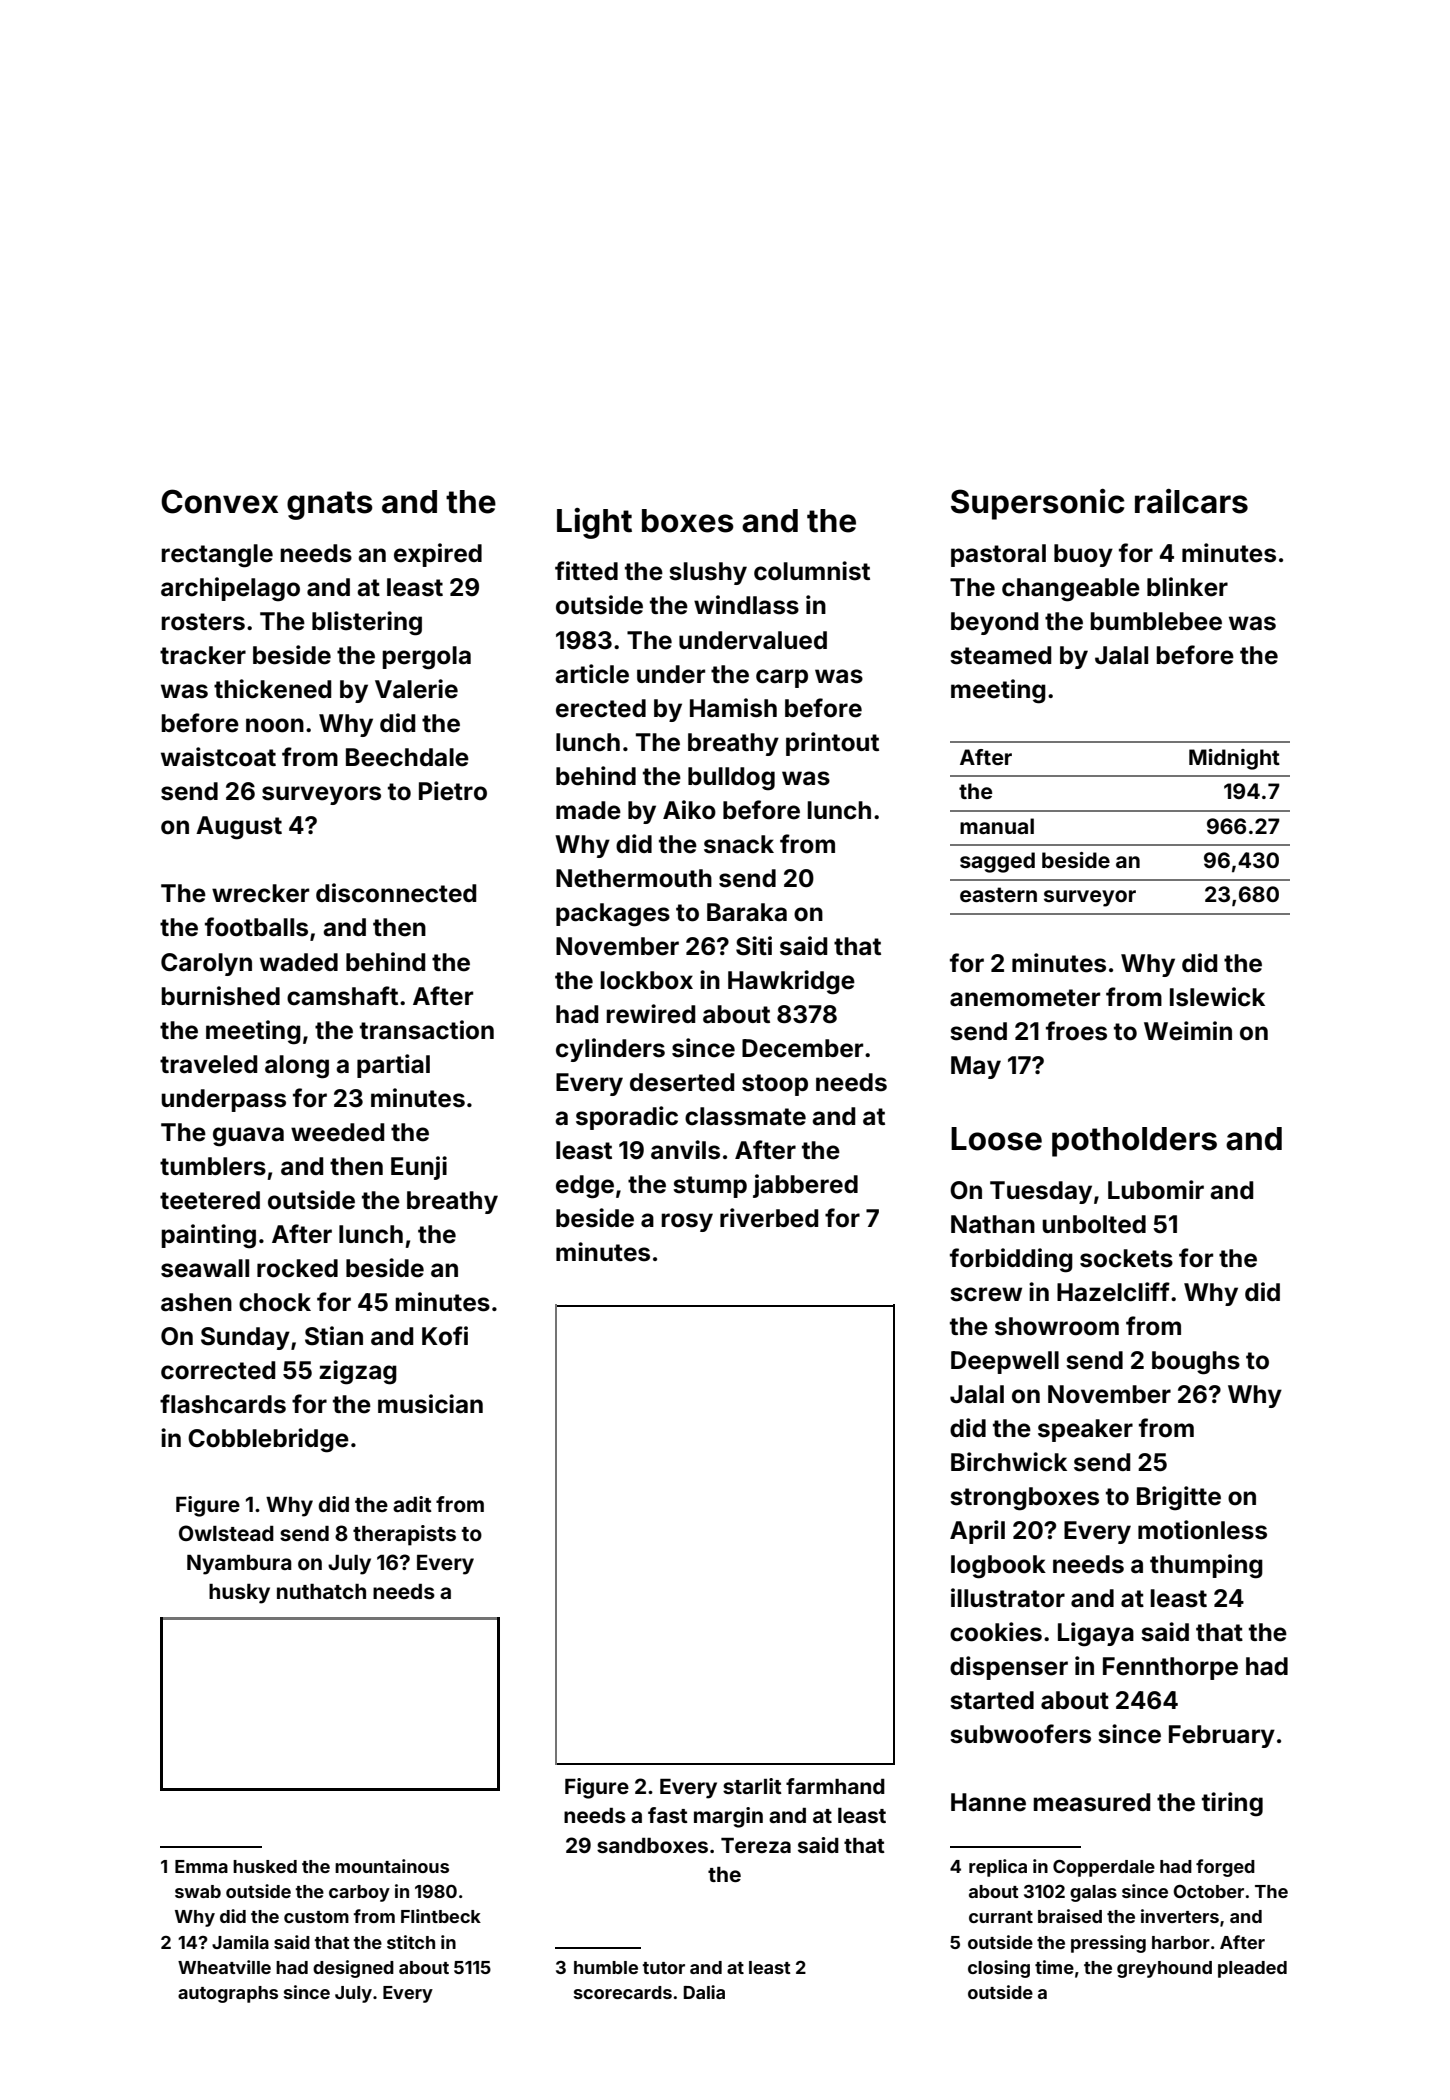 This screenshot has width=1450, height=2100. I want to click on therapists, so click(404, 1535).
